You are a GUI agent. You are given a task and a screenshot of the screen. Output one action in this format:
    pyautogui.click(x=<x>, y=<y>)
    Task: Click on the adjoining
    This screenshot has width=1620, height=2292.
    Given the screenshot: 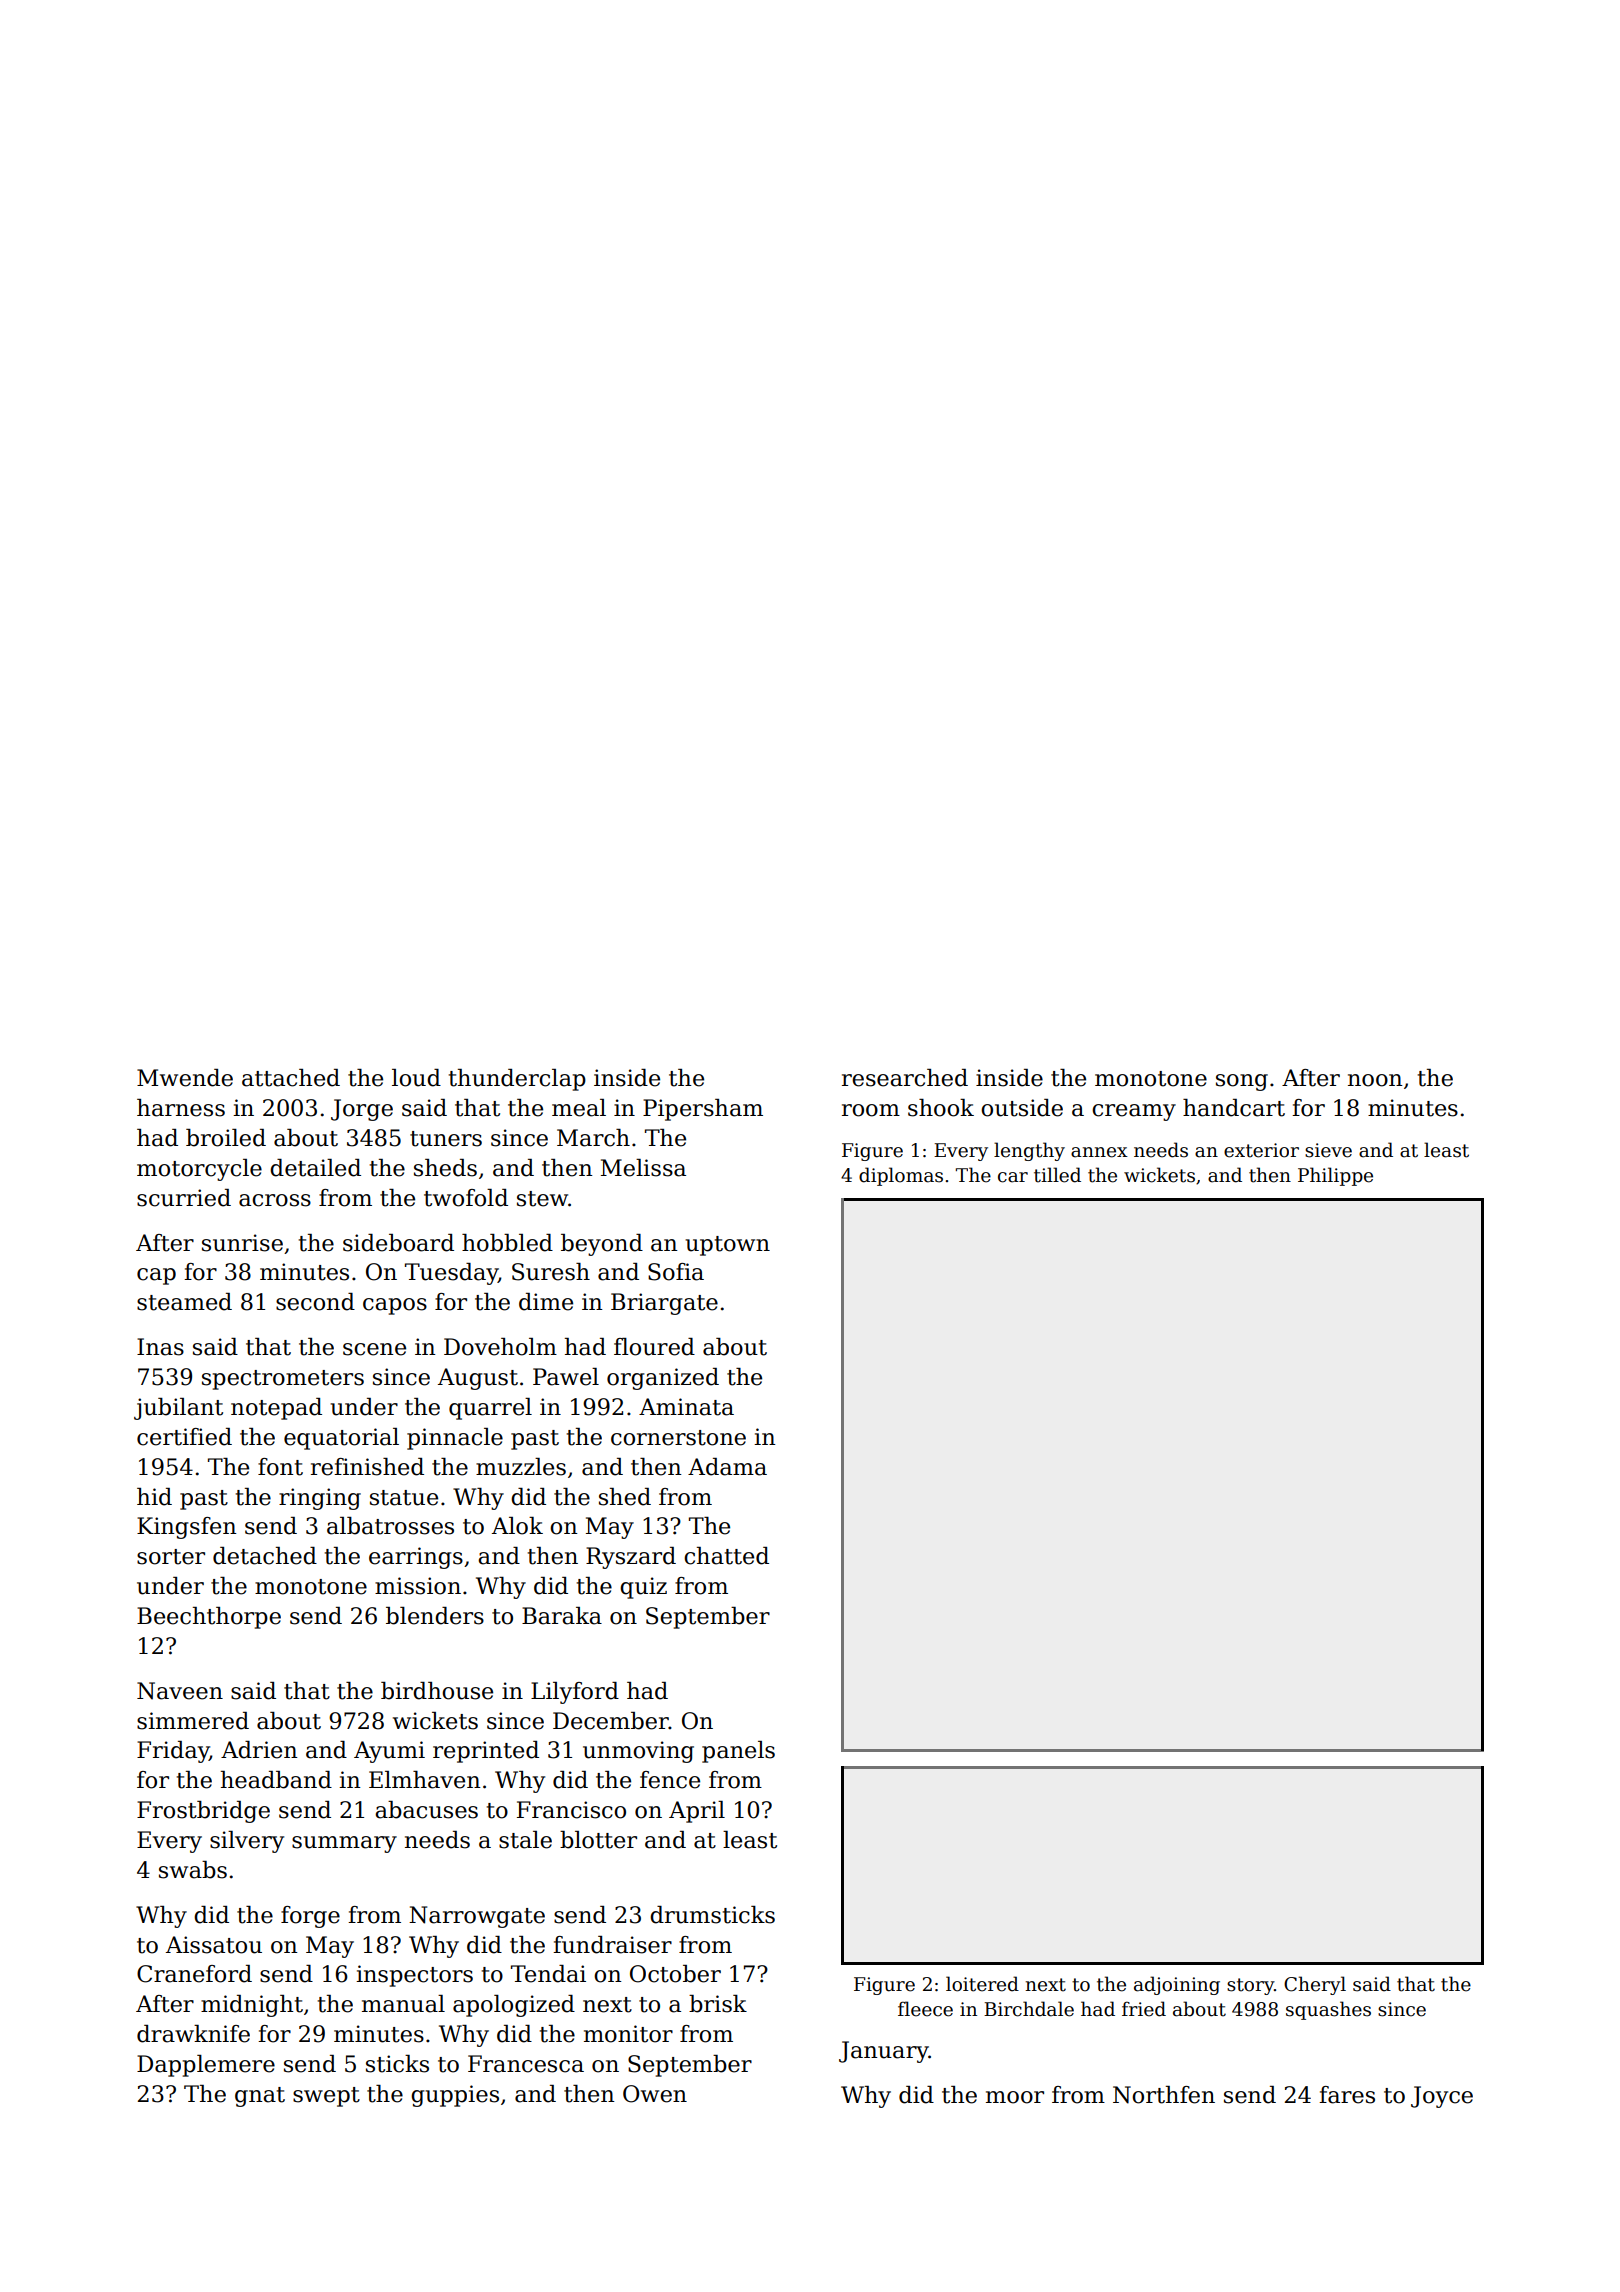 What is the action you would take?
    pyautogui.click(x=1177, y=1985)
